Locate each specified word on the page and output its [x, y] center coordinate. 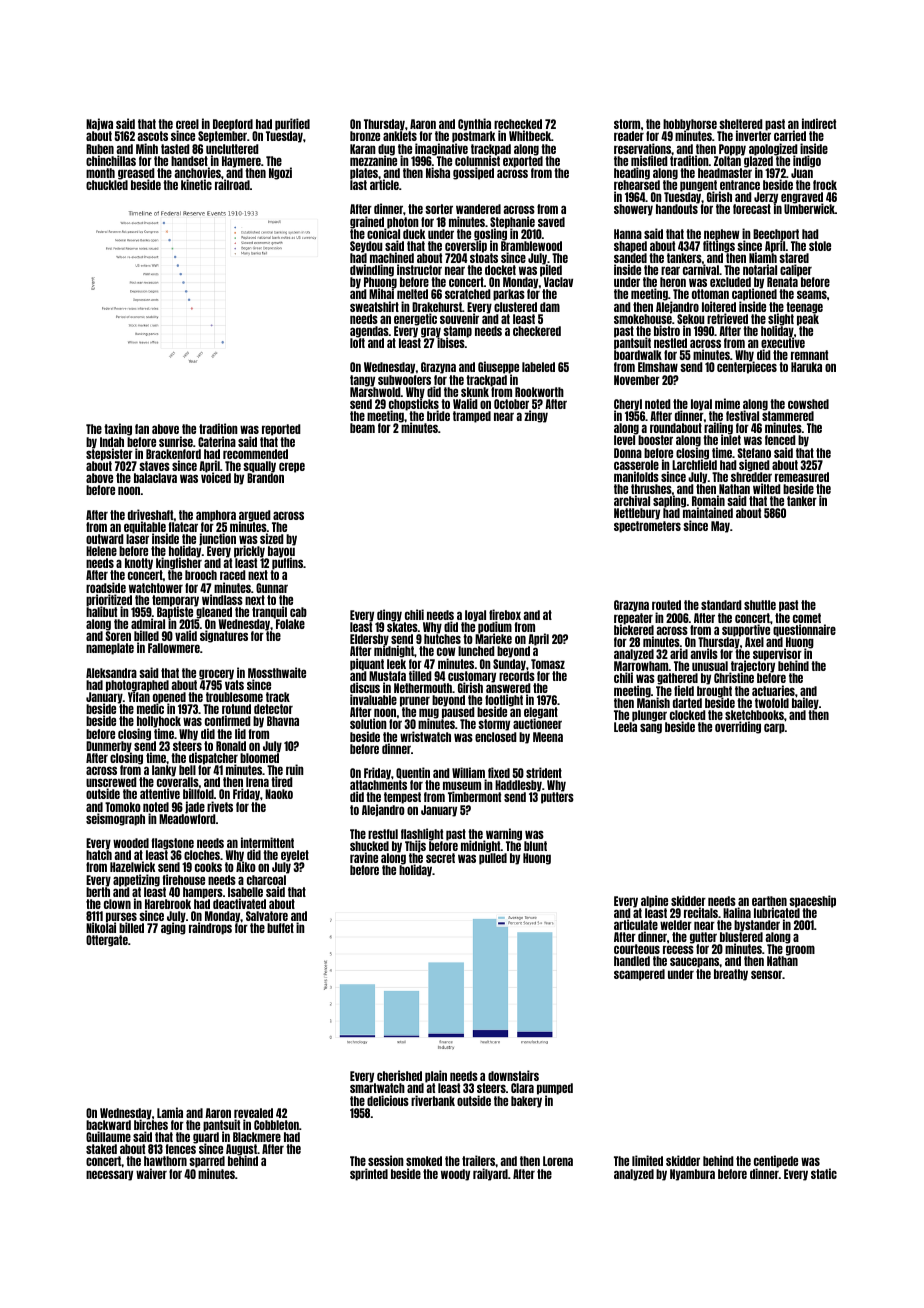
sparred [207, 1162]
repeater [633, 619]
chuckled [107, 185]
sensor [766, 974]
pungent [698, 186]
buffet [280, 928]
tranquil [269, 612]
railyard [490, 1174]
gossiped [473, 173]
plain [436, 1077]
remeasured [802, 477]
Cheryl [628, 405]
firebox [505, 614]
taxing [118, 429]
